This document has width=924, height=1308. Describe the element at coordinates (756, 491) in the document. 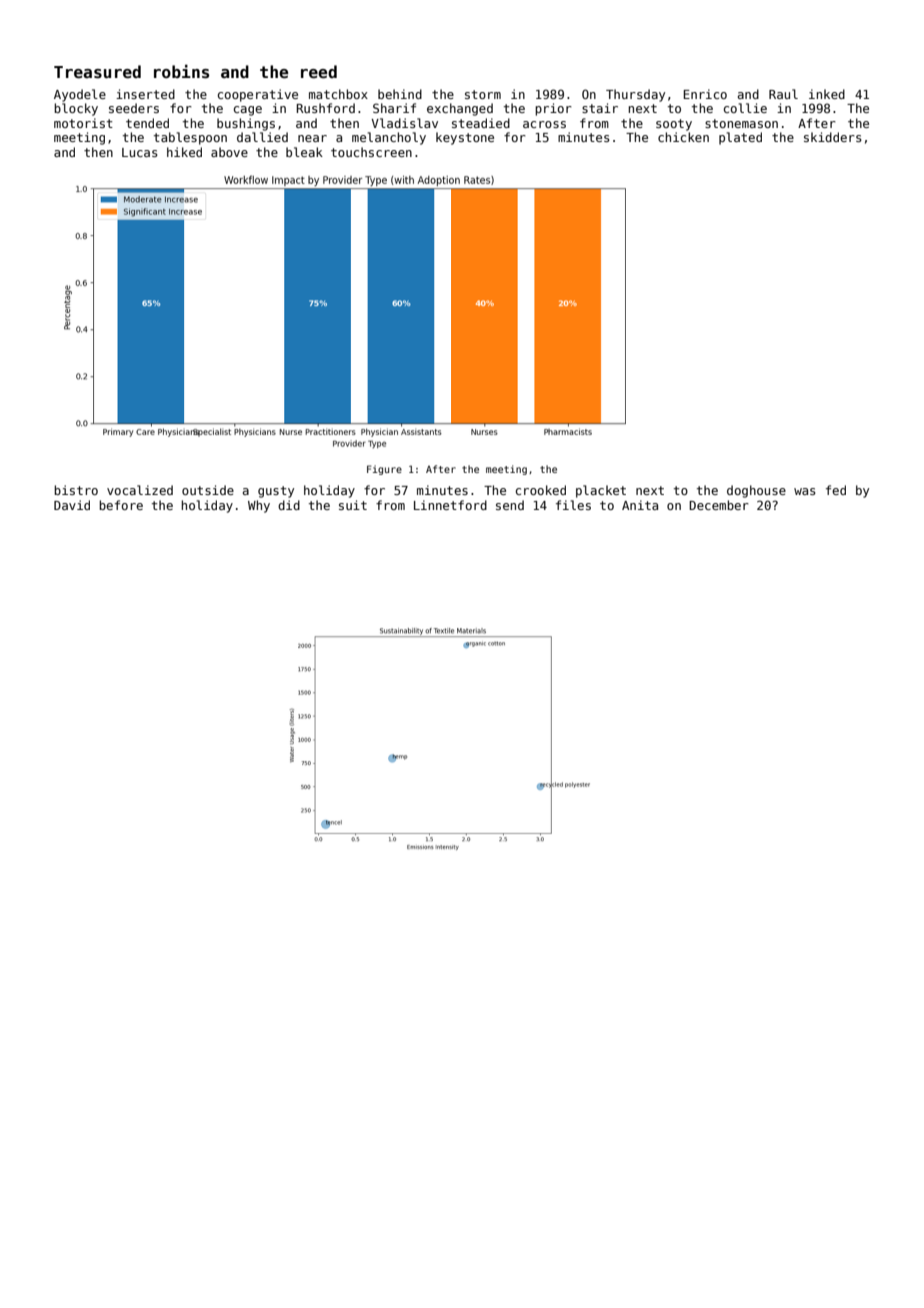

I see `doghouse` at that location.
